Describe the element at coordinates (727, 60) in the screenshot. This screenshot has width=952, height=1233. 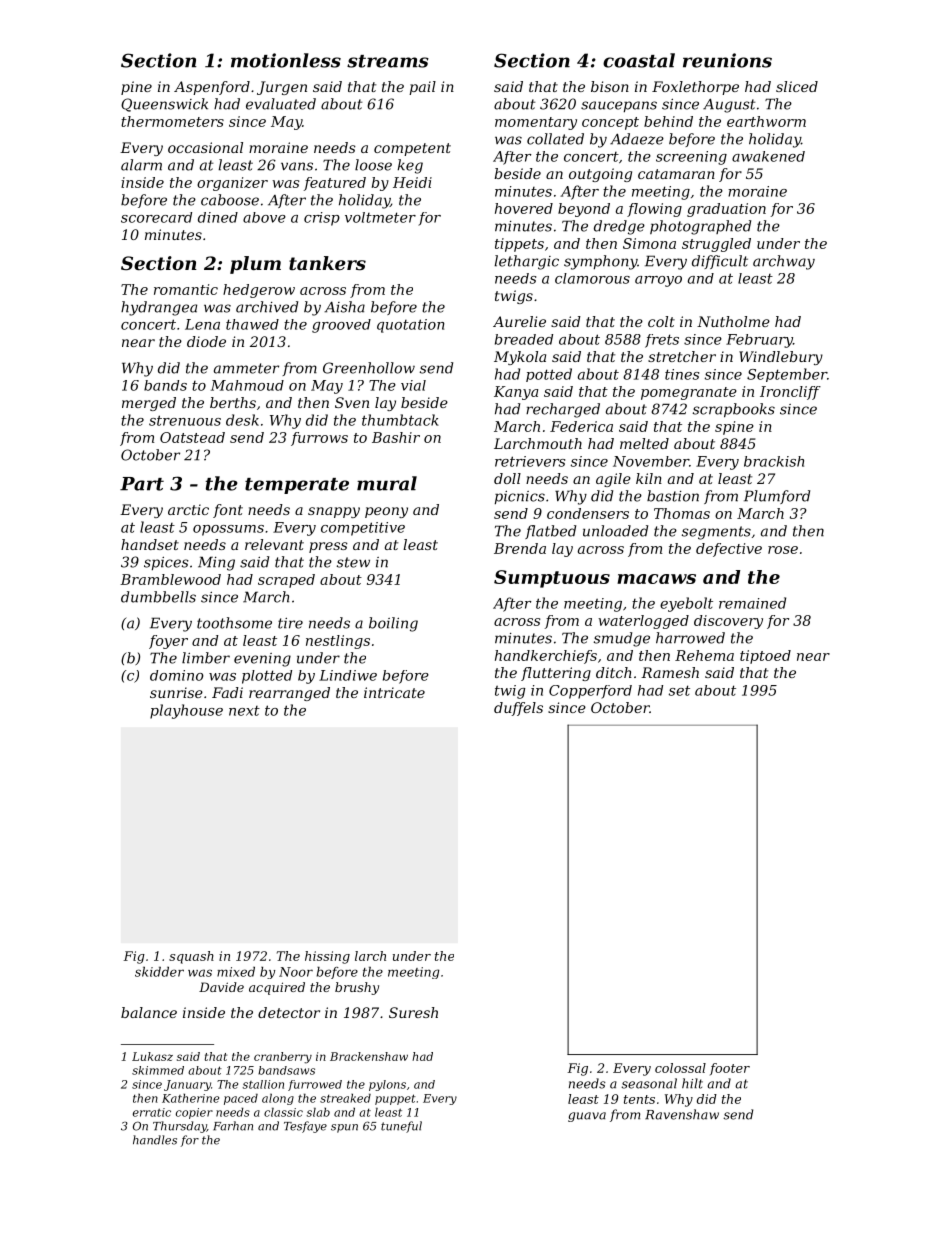
I see `reunions` at that location.
